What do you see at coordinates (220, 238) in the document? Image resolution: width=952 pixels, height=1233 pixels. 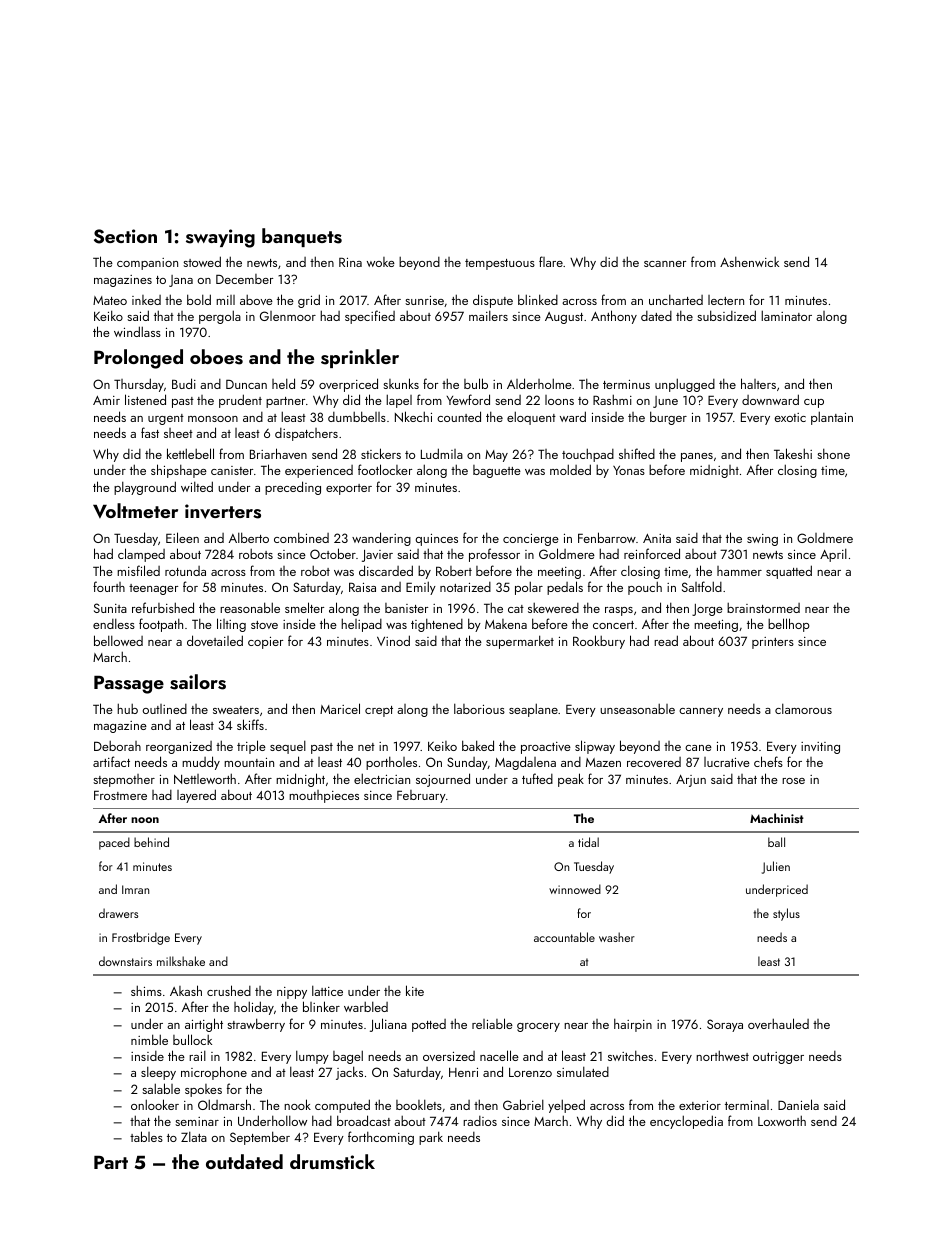 I see `swaying` at bounding box center [220, 238].
